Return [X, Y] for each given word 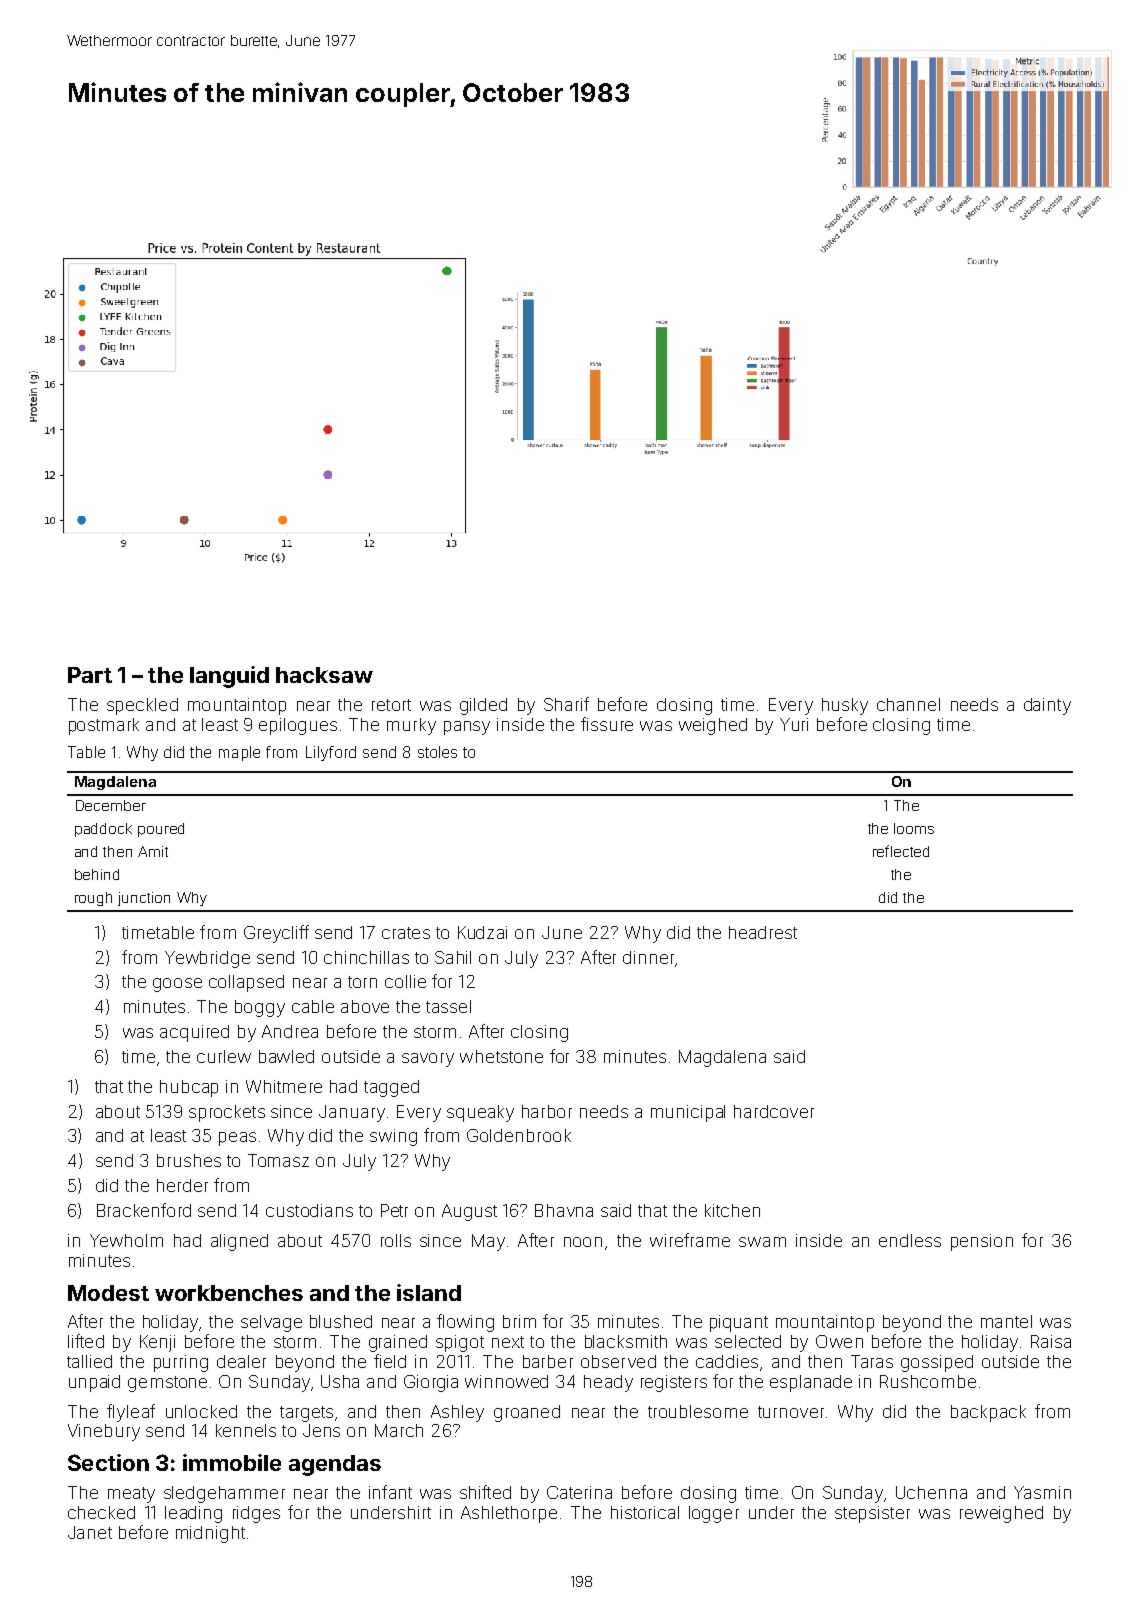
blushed [341, 1321]
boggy [260, 1008]
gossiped [937, 1363]
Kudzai [482, 932]
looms [914, 828]
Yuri [794, 724]
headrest [763, 932]
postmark [104, 726]
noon [583, 1242]
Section [108, 1462]
